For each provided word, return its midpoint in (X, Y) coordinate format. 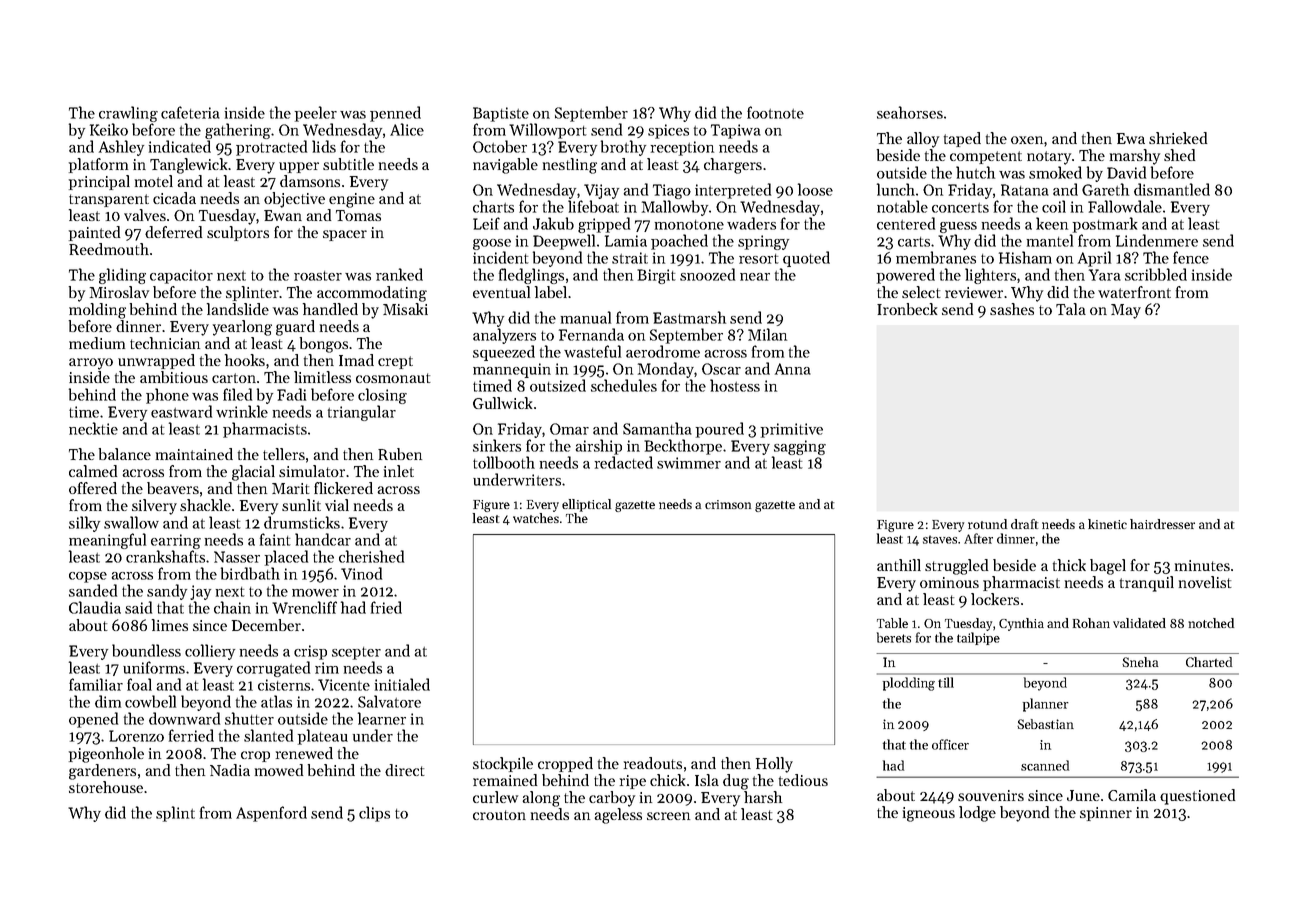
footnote (775, 112)
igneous (929, 814)
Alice (407, 129)
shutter (249, 718)
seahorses (910, 112)
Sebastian (1045, 724)
